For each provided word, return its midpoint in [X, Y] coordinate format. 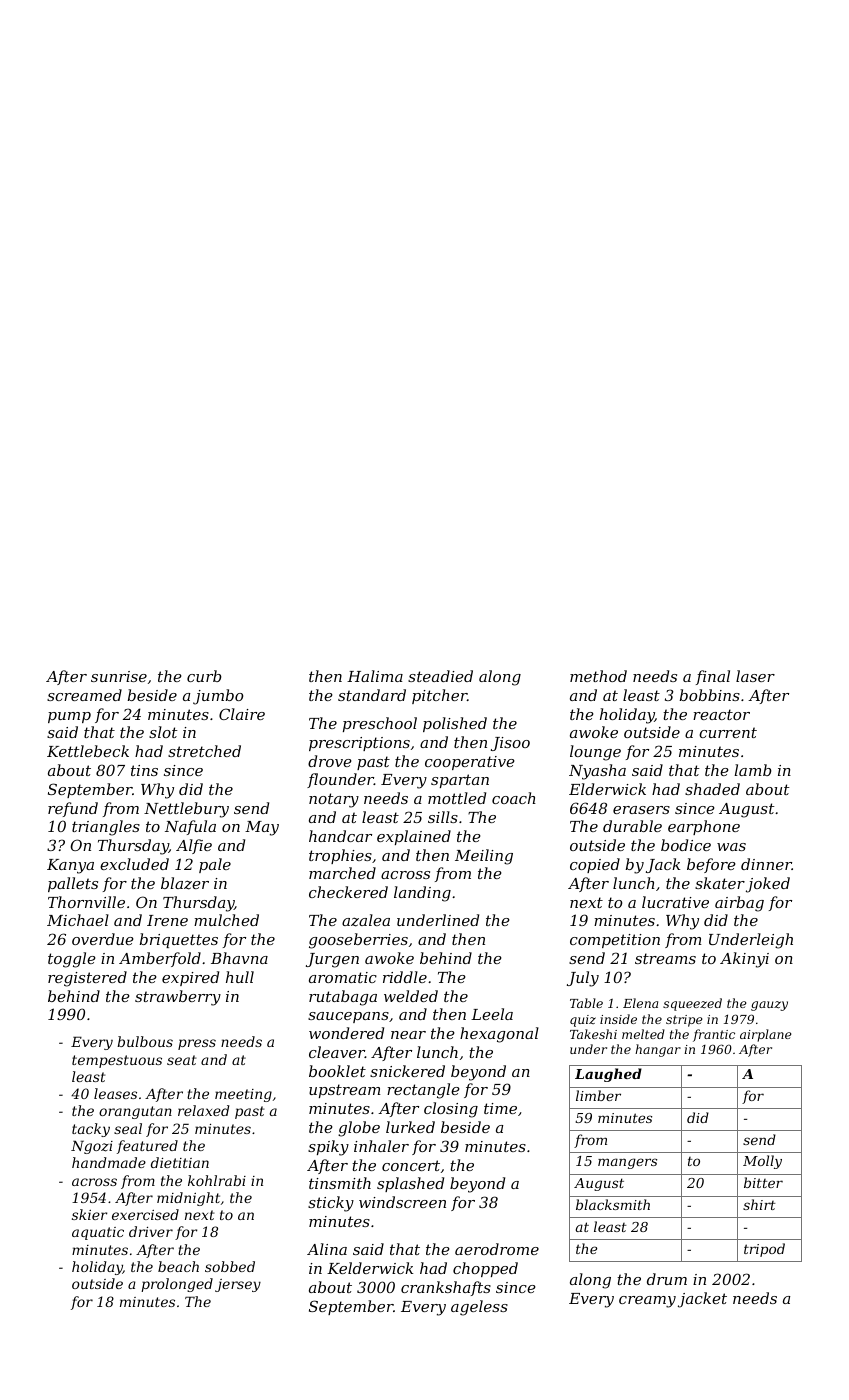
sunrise [119, 676]
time [500, 1108]
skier [89, 1214]
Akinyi [744, 960]
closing [451, 1110]
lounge [595, 753]
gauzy [769, 1006]
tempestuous [117, 1061]
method [598, 676]
